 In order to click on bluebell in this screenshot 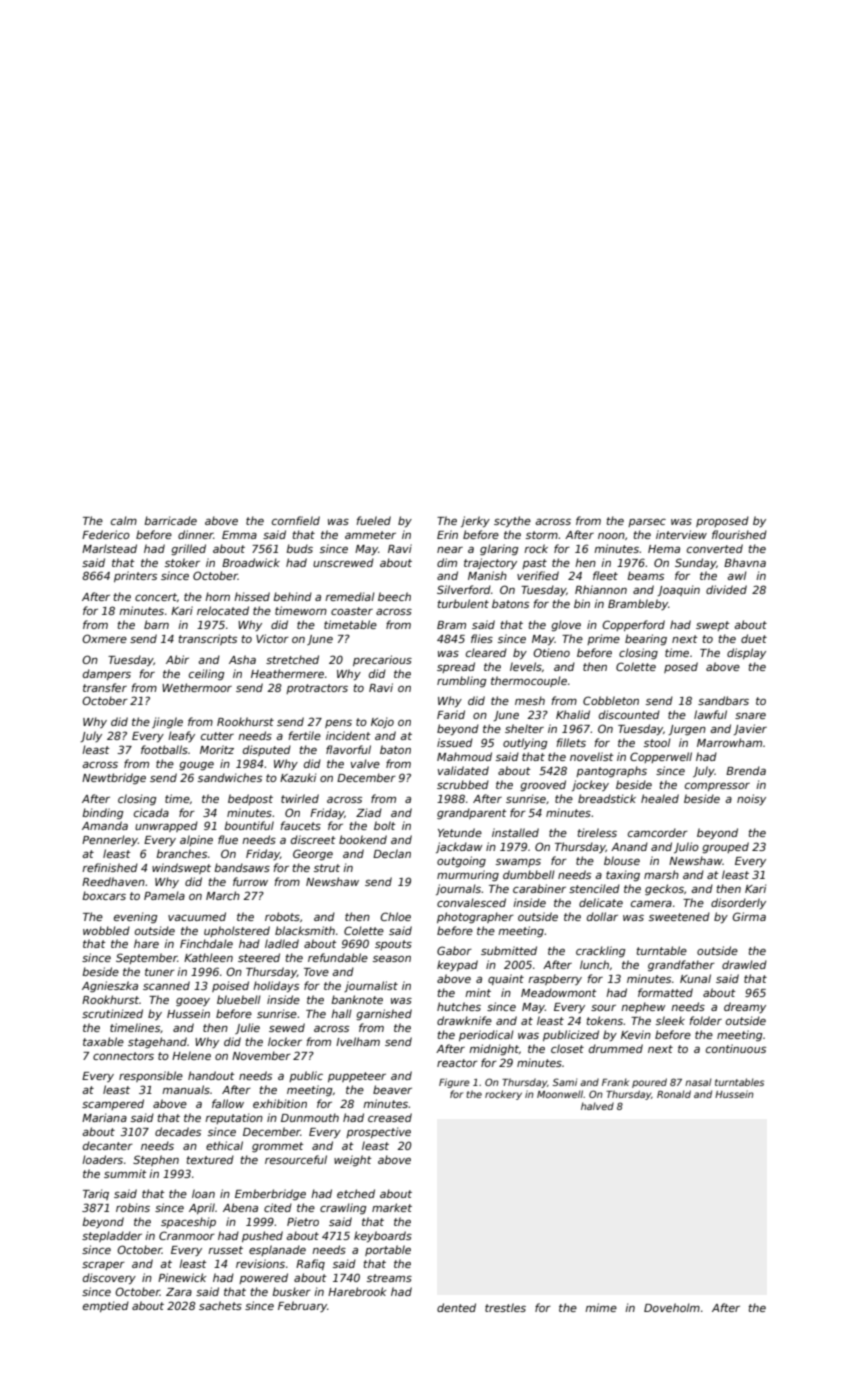, I will do `click(239, 999)`.
